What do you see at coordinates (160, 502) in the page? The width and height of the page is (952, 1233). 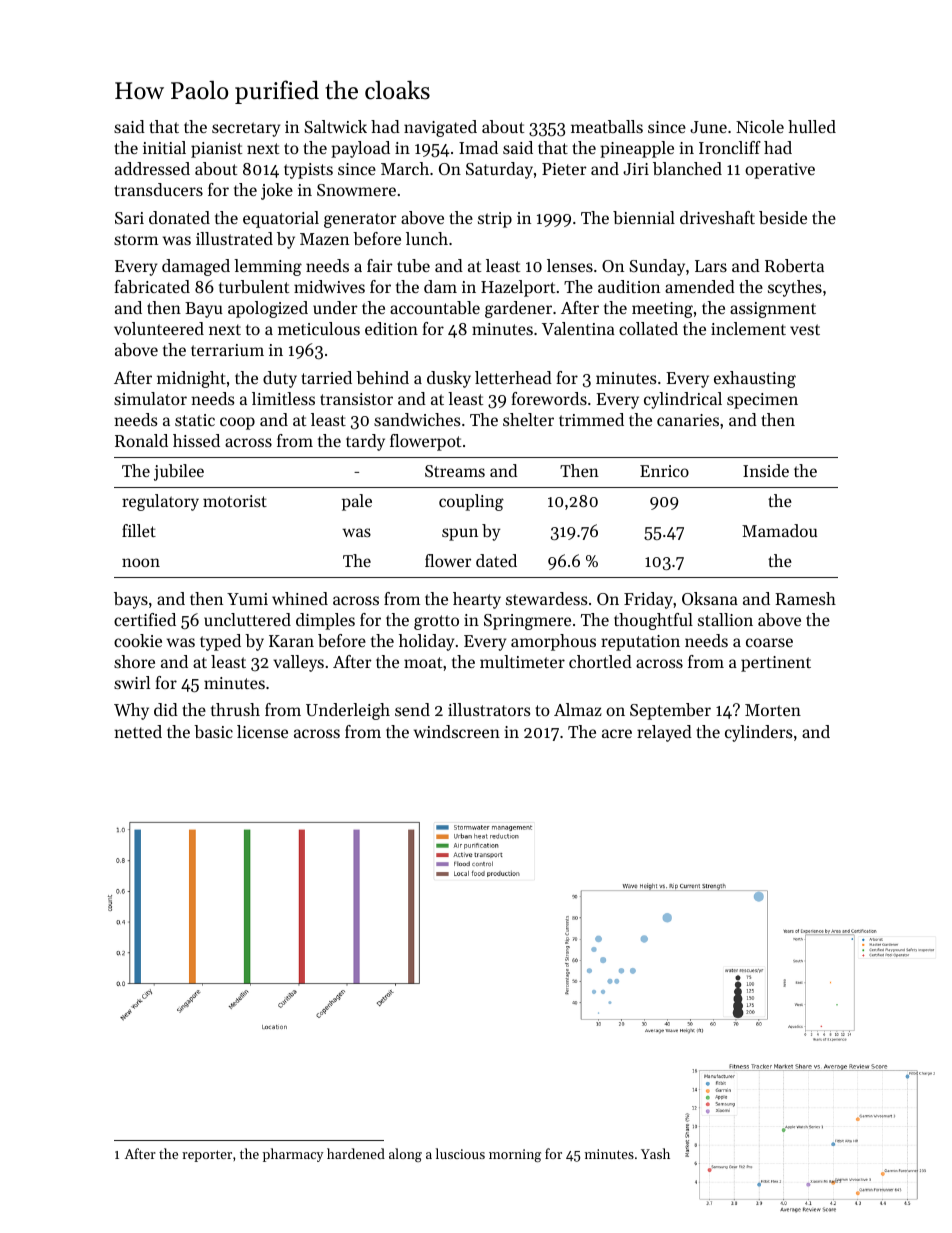 I see `regulatory` at bounding box center [160, 502].
